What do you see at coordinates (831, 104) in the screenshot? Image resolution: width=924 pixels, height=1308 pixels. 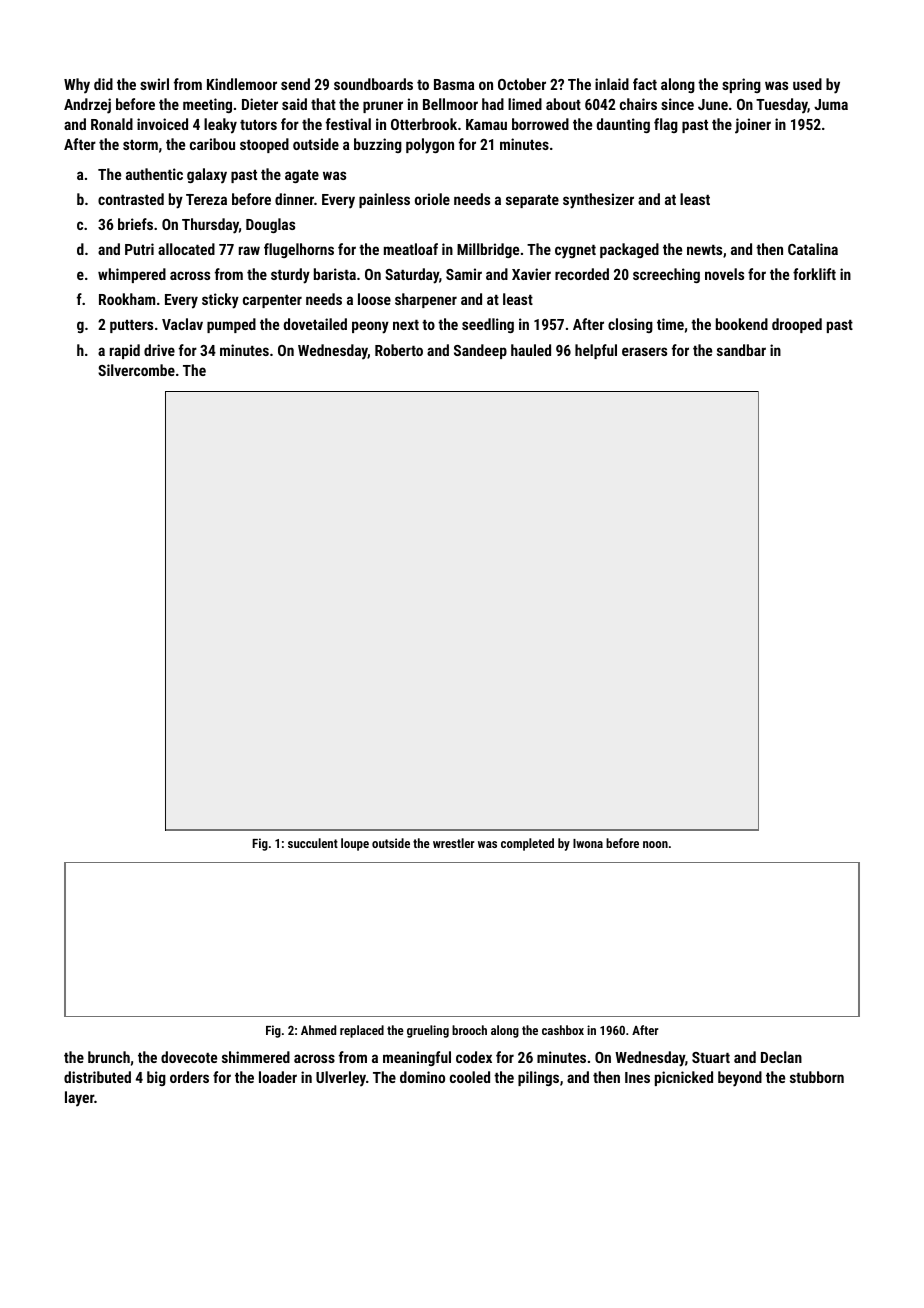 I see `Juma` at bounding box center [831, 104].
